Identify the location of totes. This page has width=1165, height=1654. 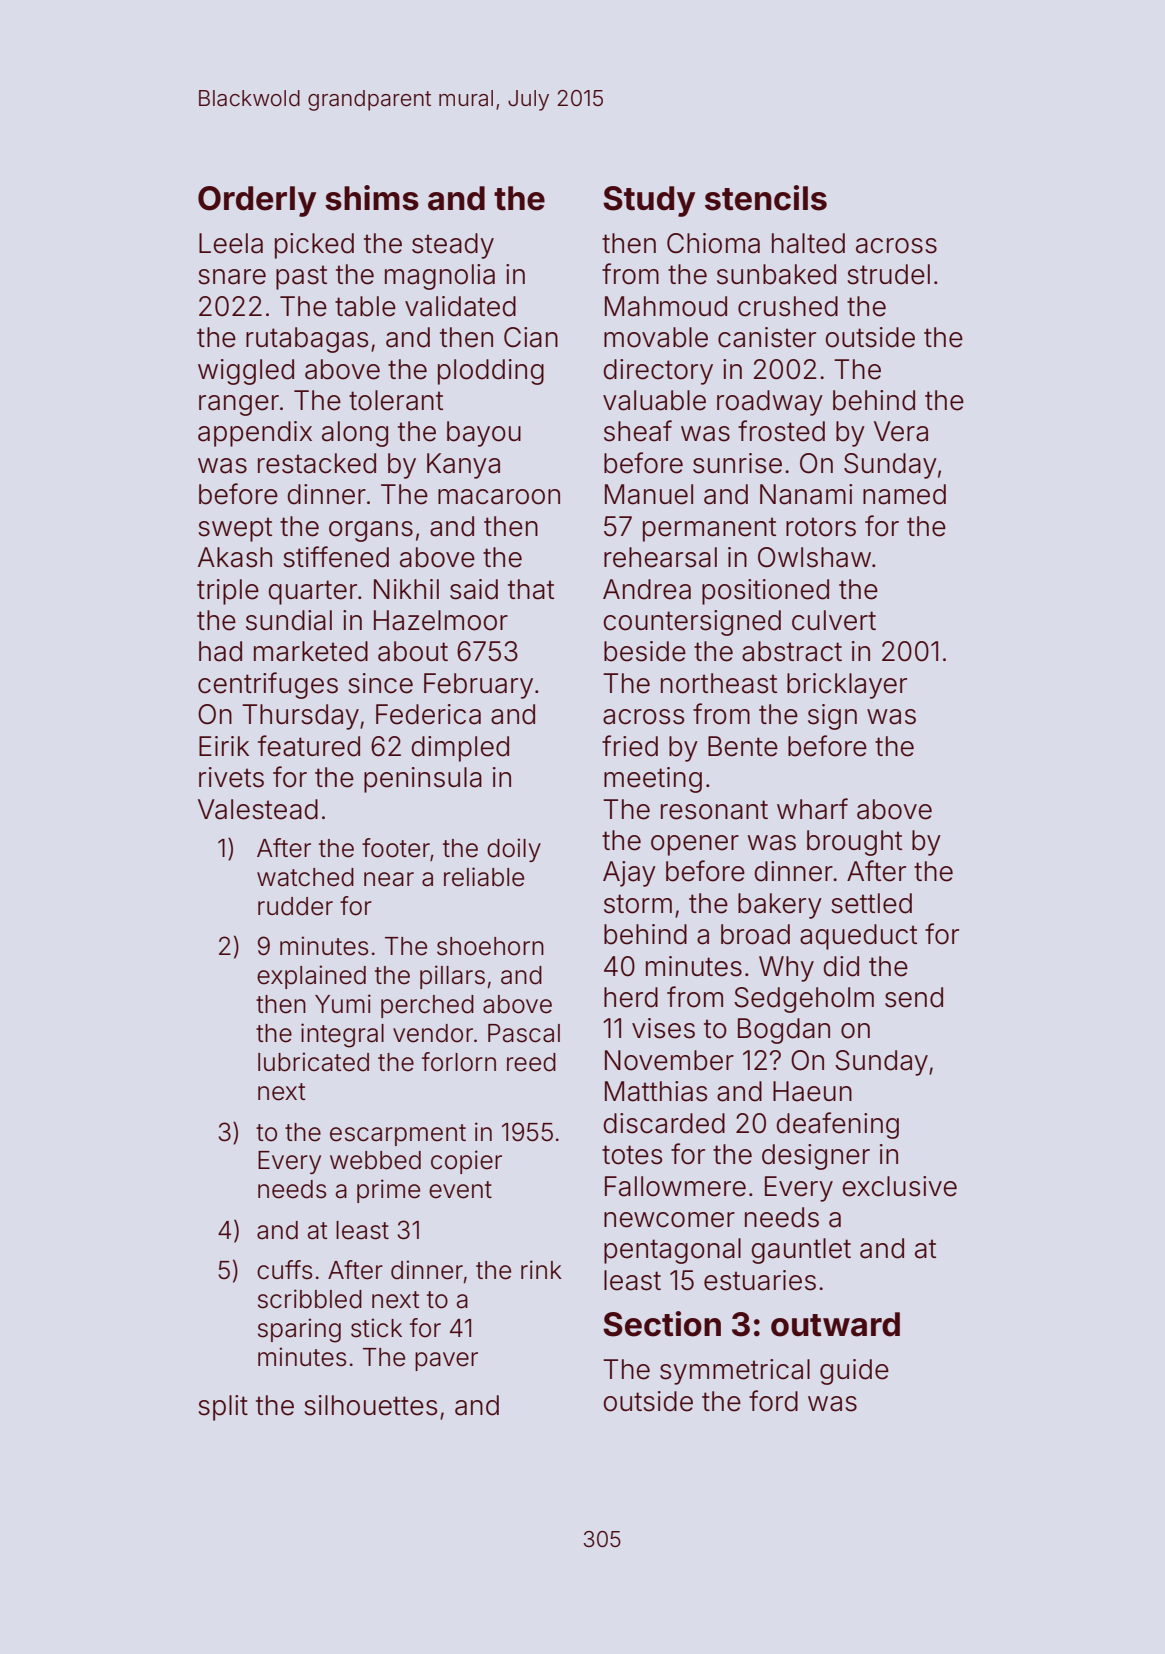
(632, 1155).
